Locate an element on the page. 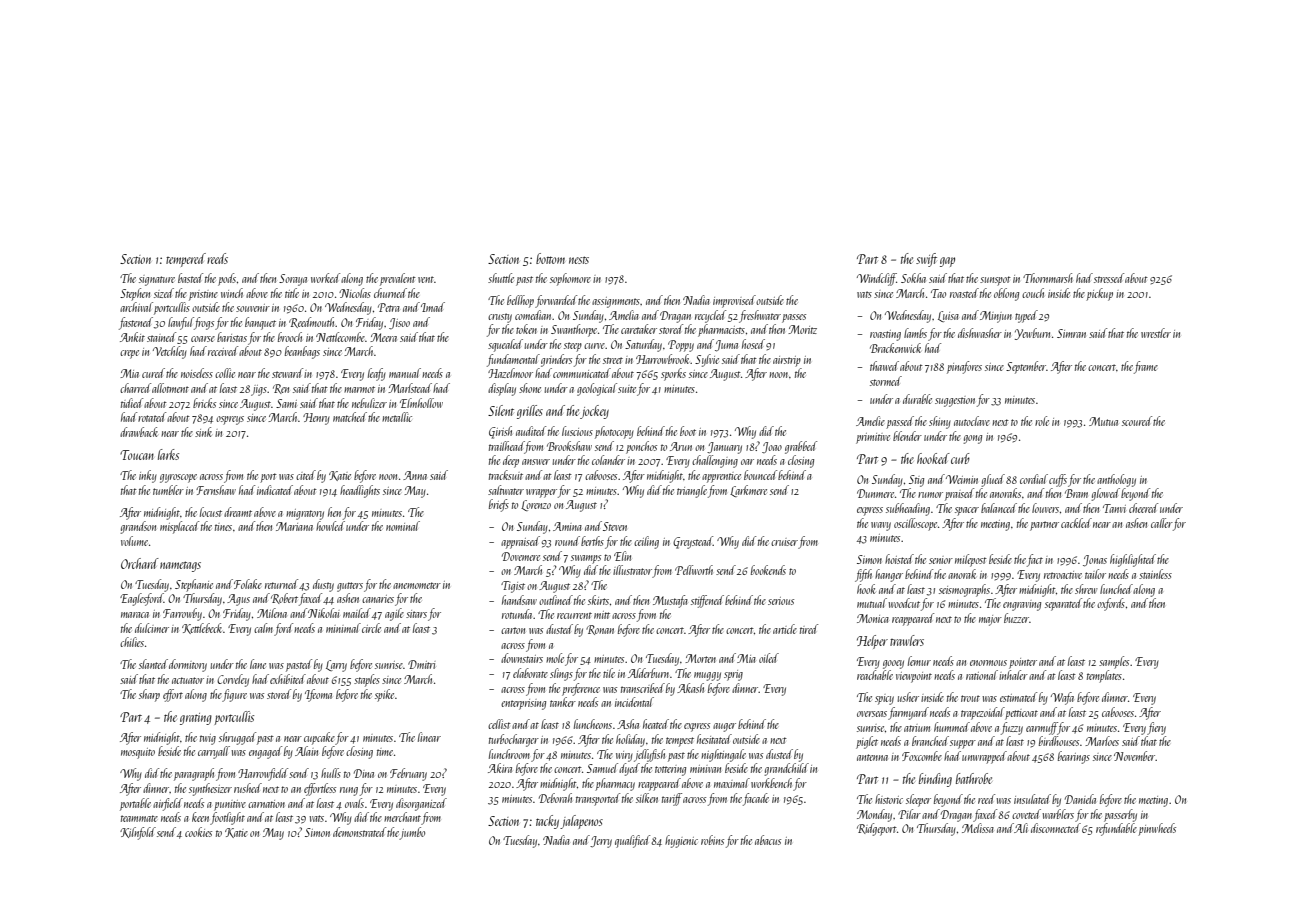  hygienic is located at coordinates (681, 841).
